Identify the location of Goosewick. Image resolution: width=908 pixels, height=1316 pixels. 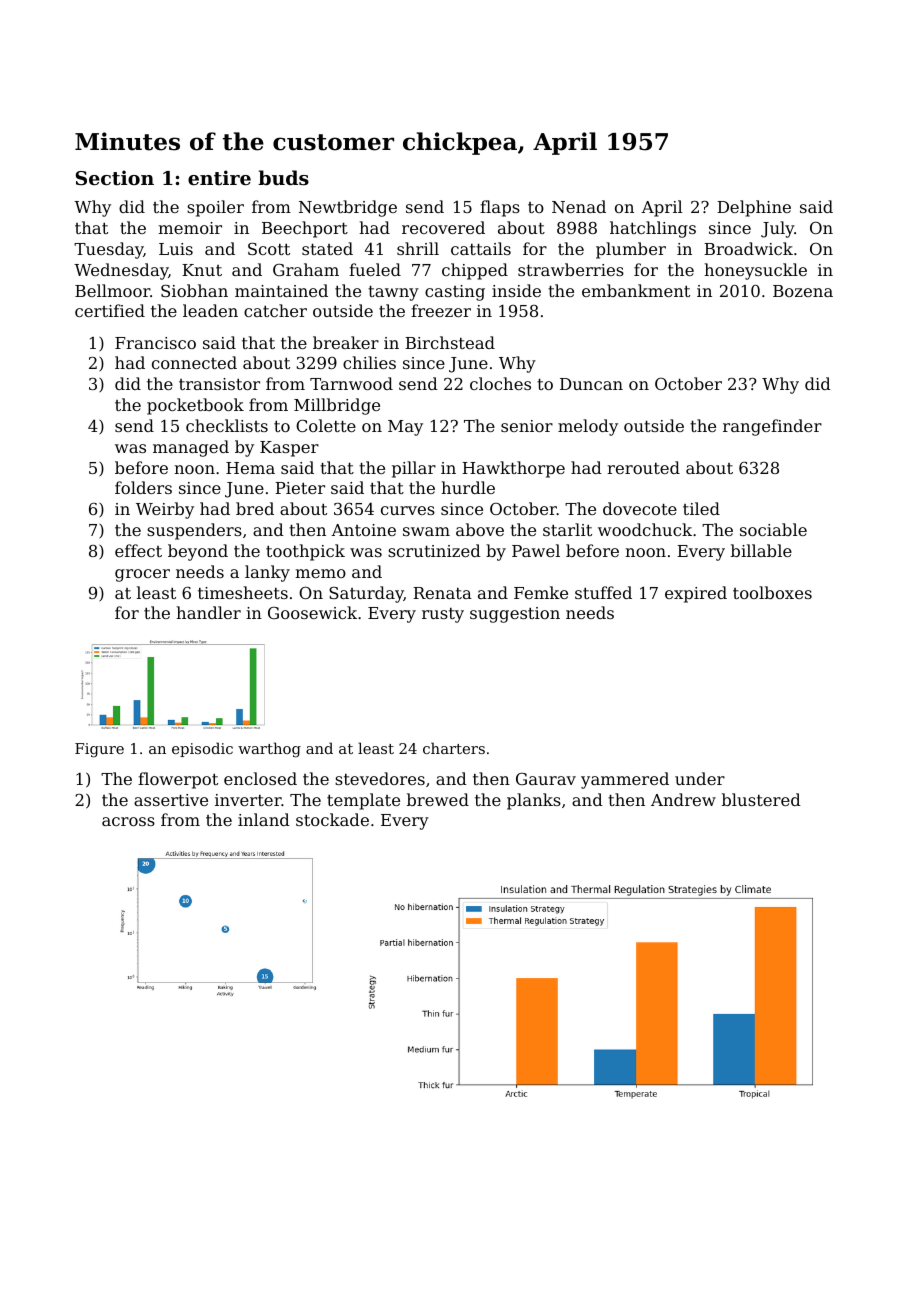
(312, 612).
